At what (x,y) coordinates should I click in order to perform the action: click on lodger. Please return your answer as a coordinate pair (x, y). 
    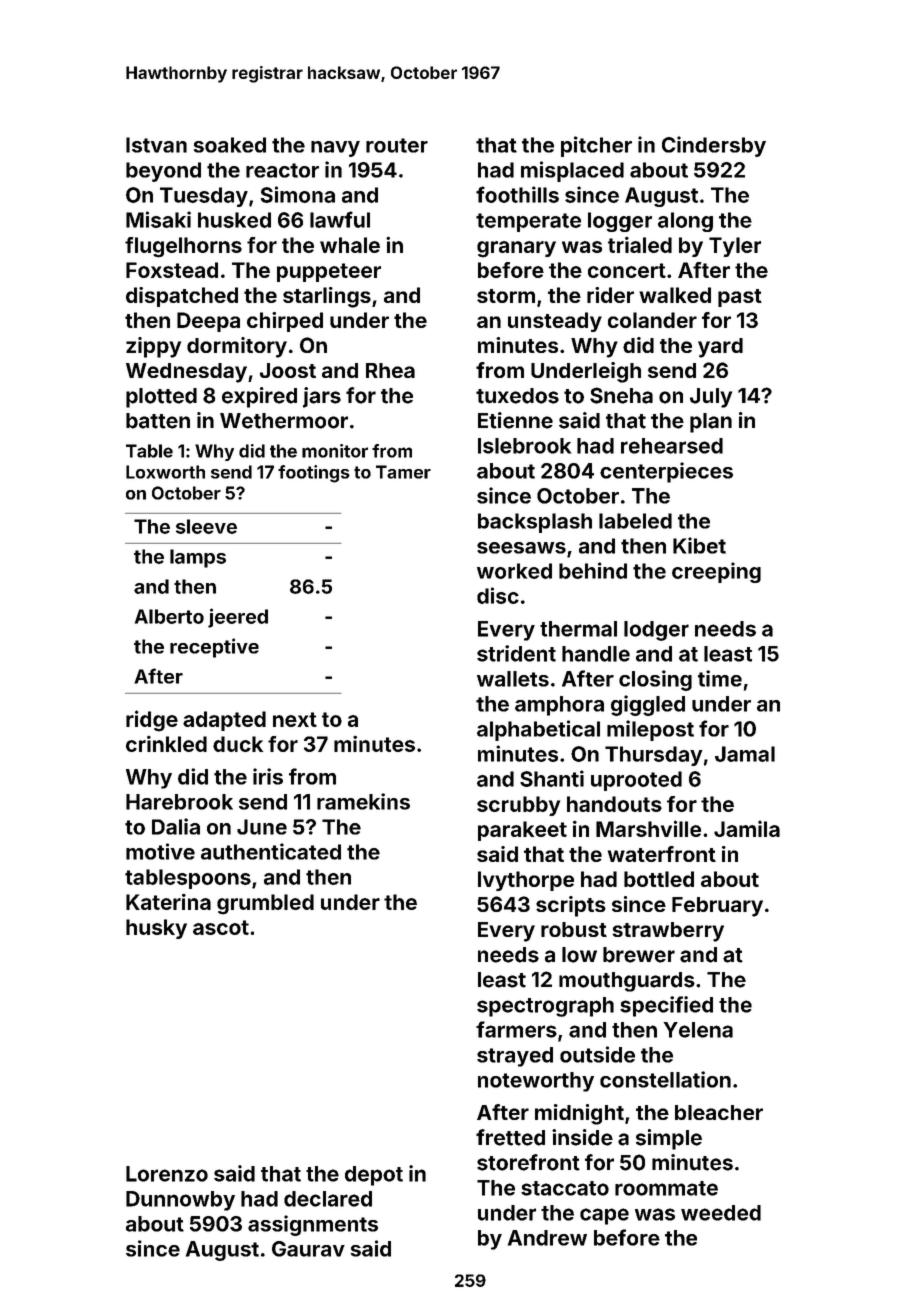
    Looking at the image, I should click on (656, 631).
